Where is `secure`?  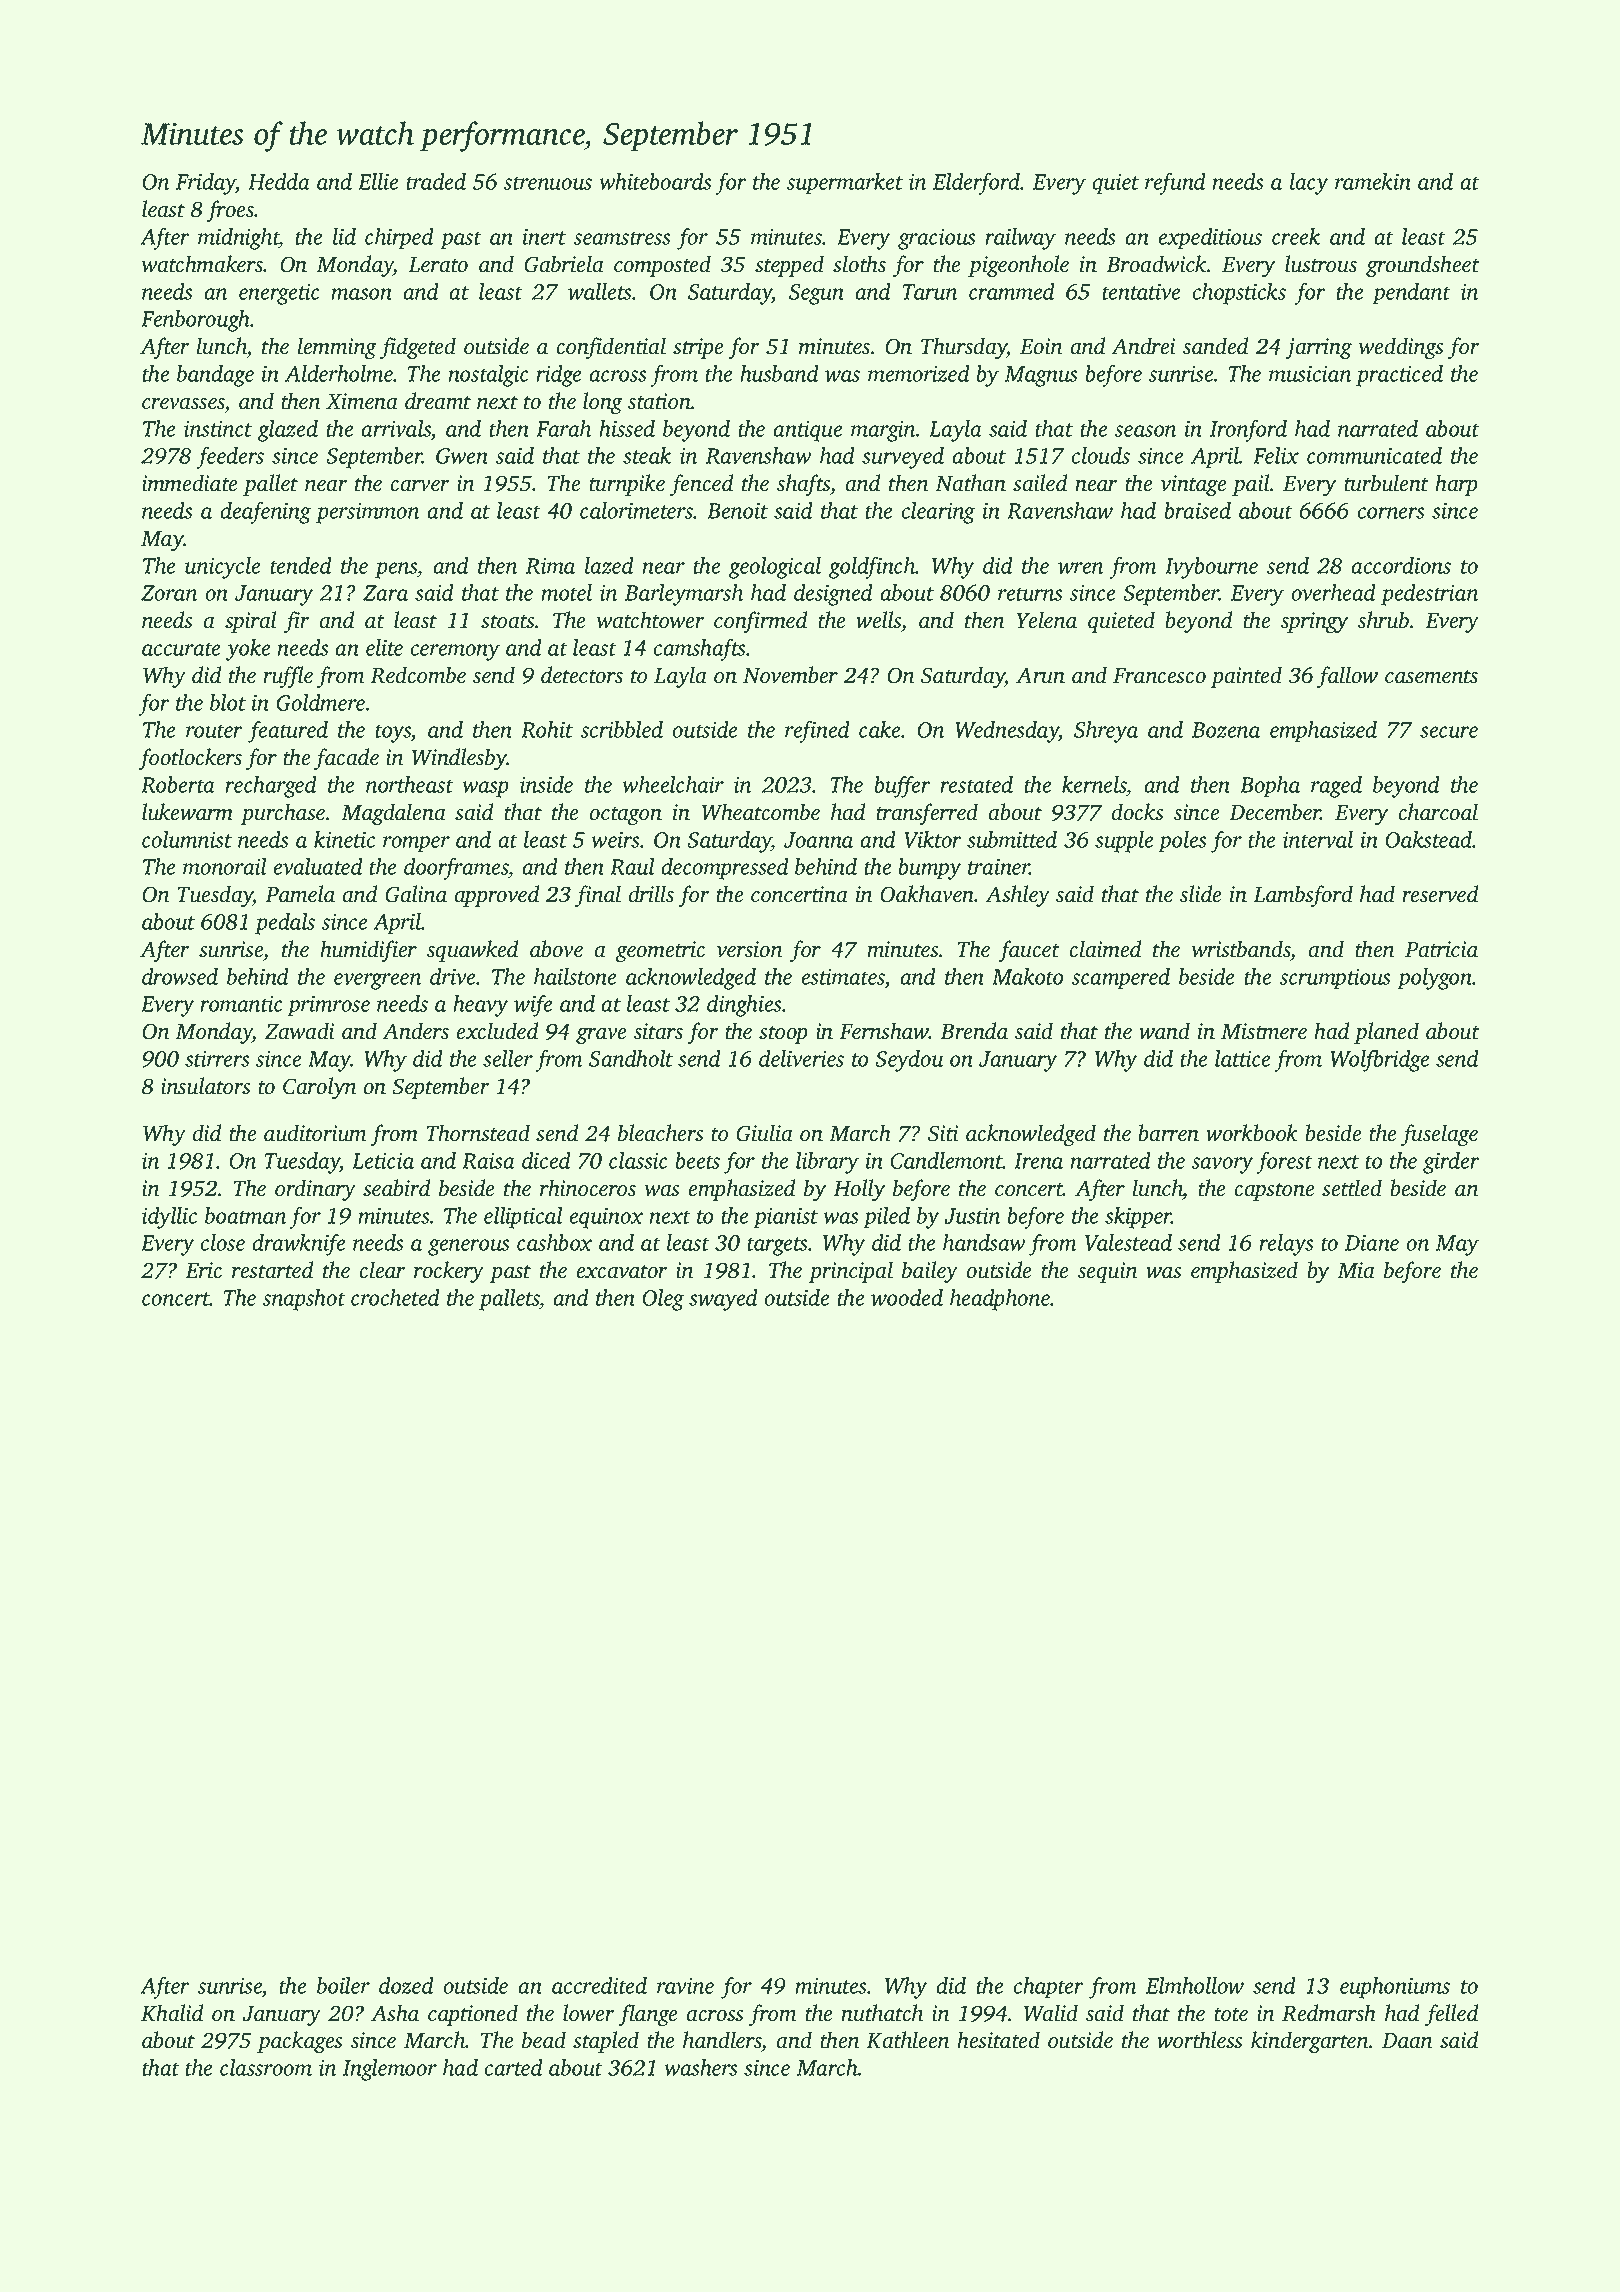
secure is located at coordinates (1449, 732).
